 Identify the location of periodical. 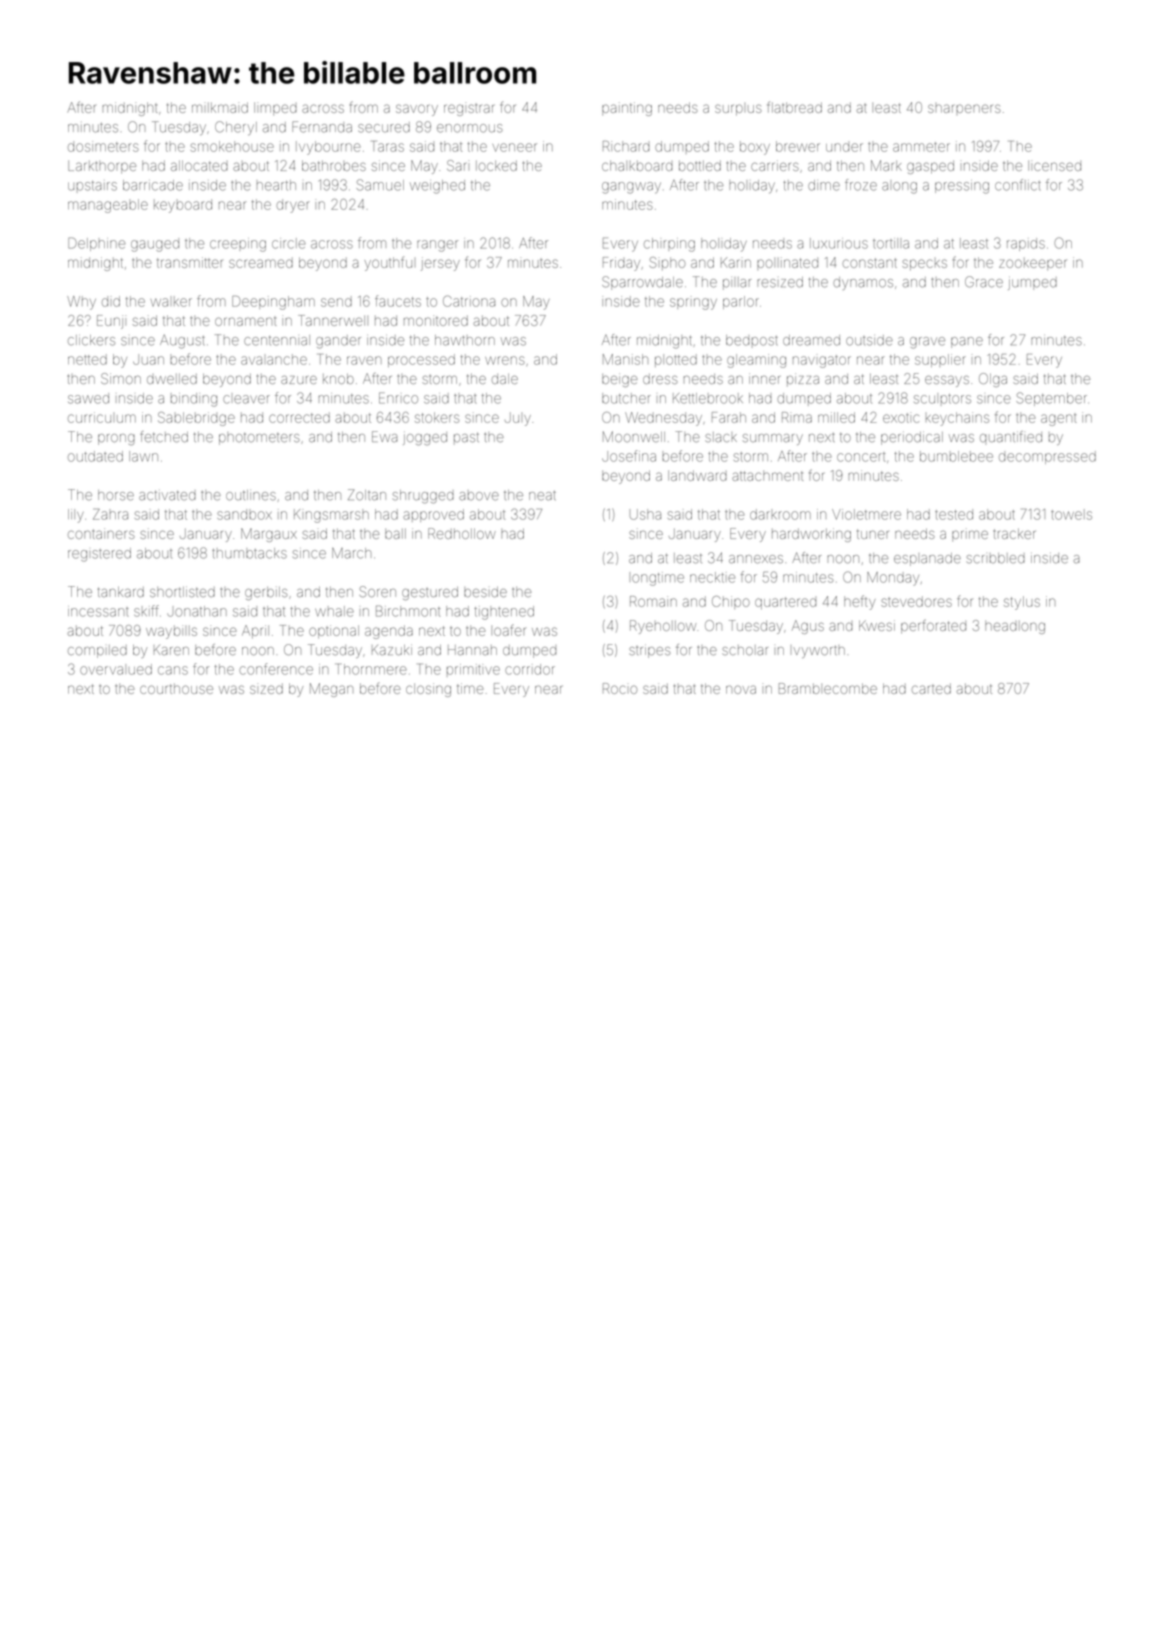
(912, 438).
